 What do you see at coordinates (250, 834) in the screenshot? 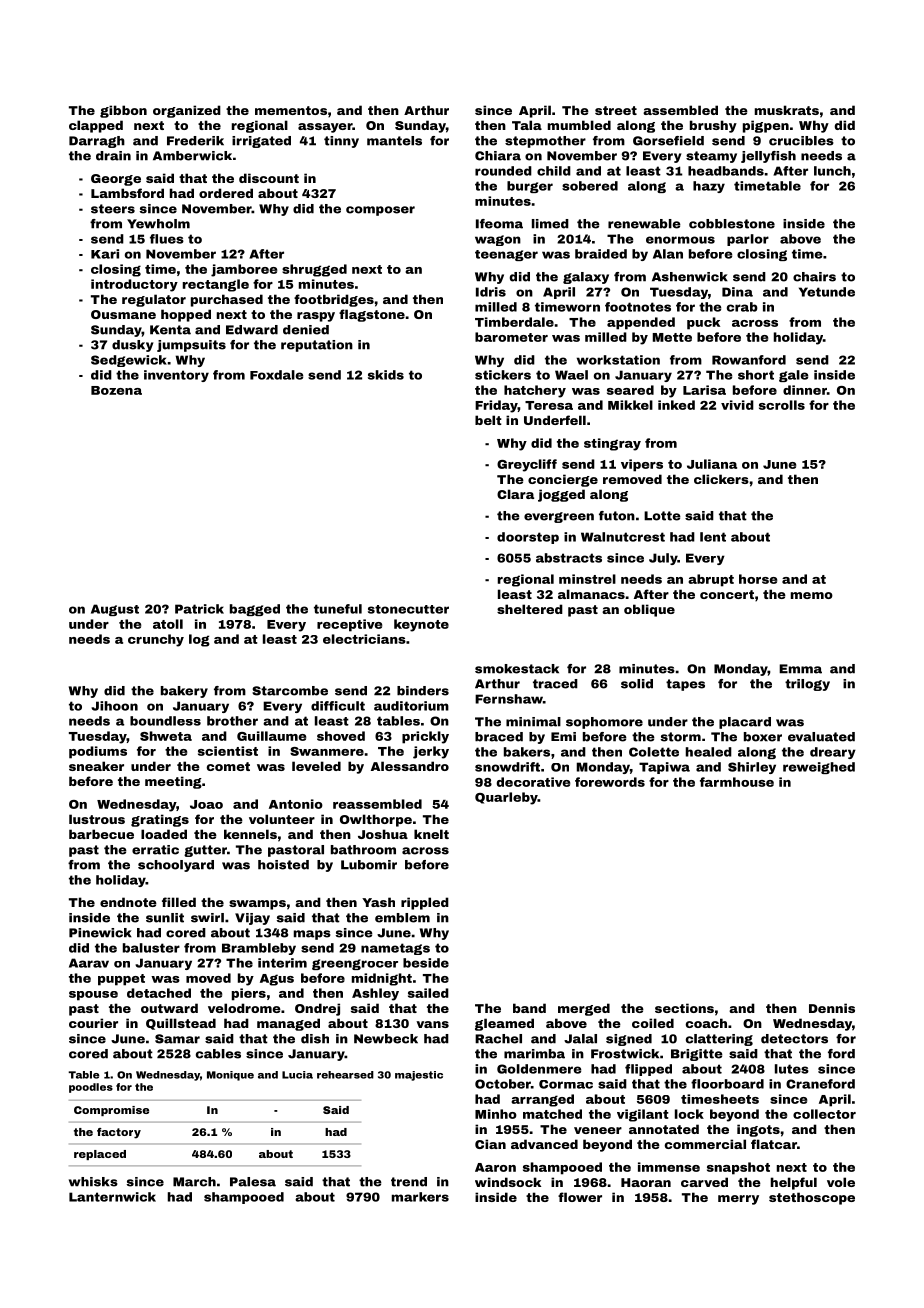
I see `kennels` at bounding box center [250, 834].
